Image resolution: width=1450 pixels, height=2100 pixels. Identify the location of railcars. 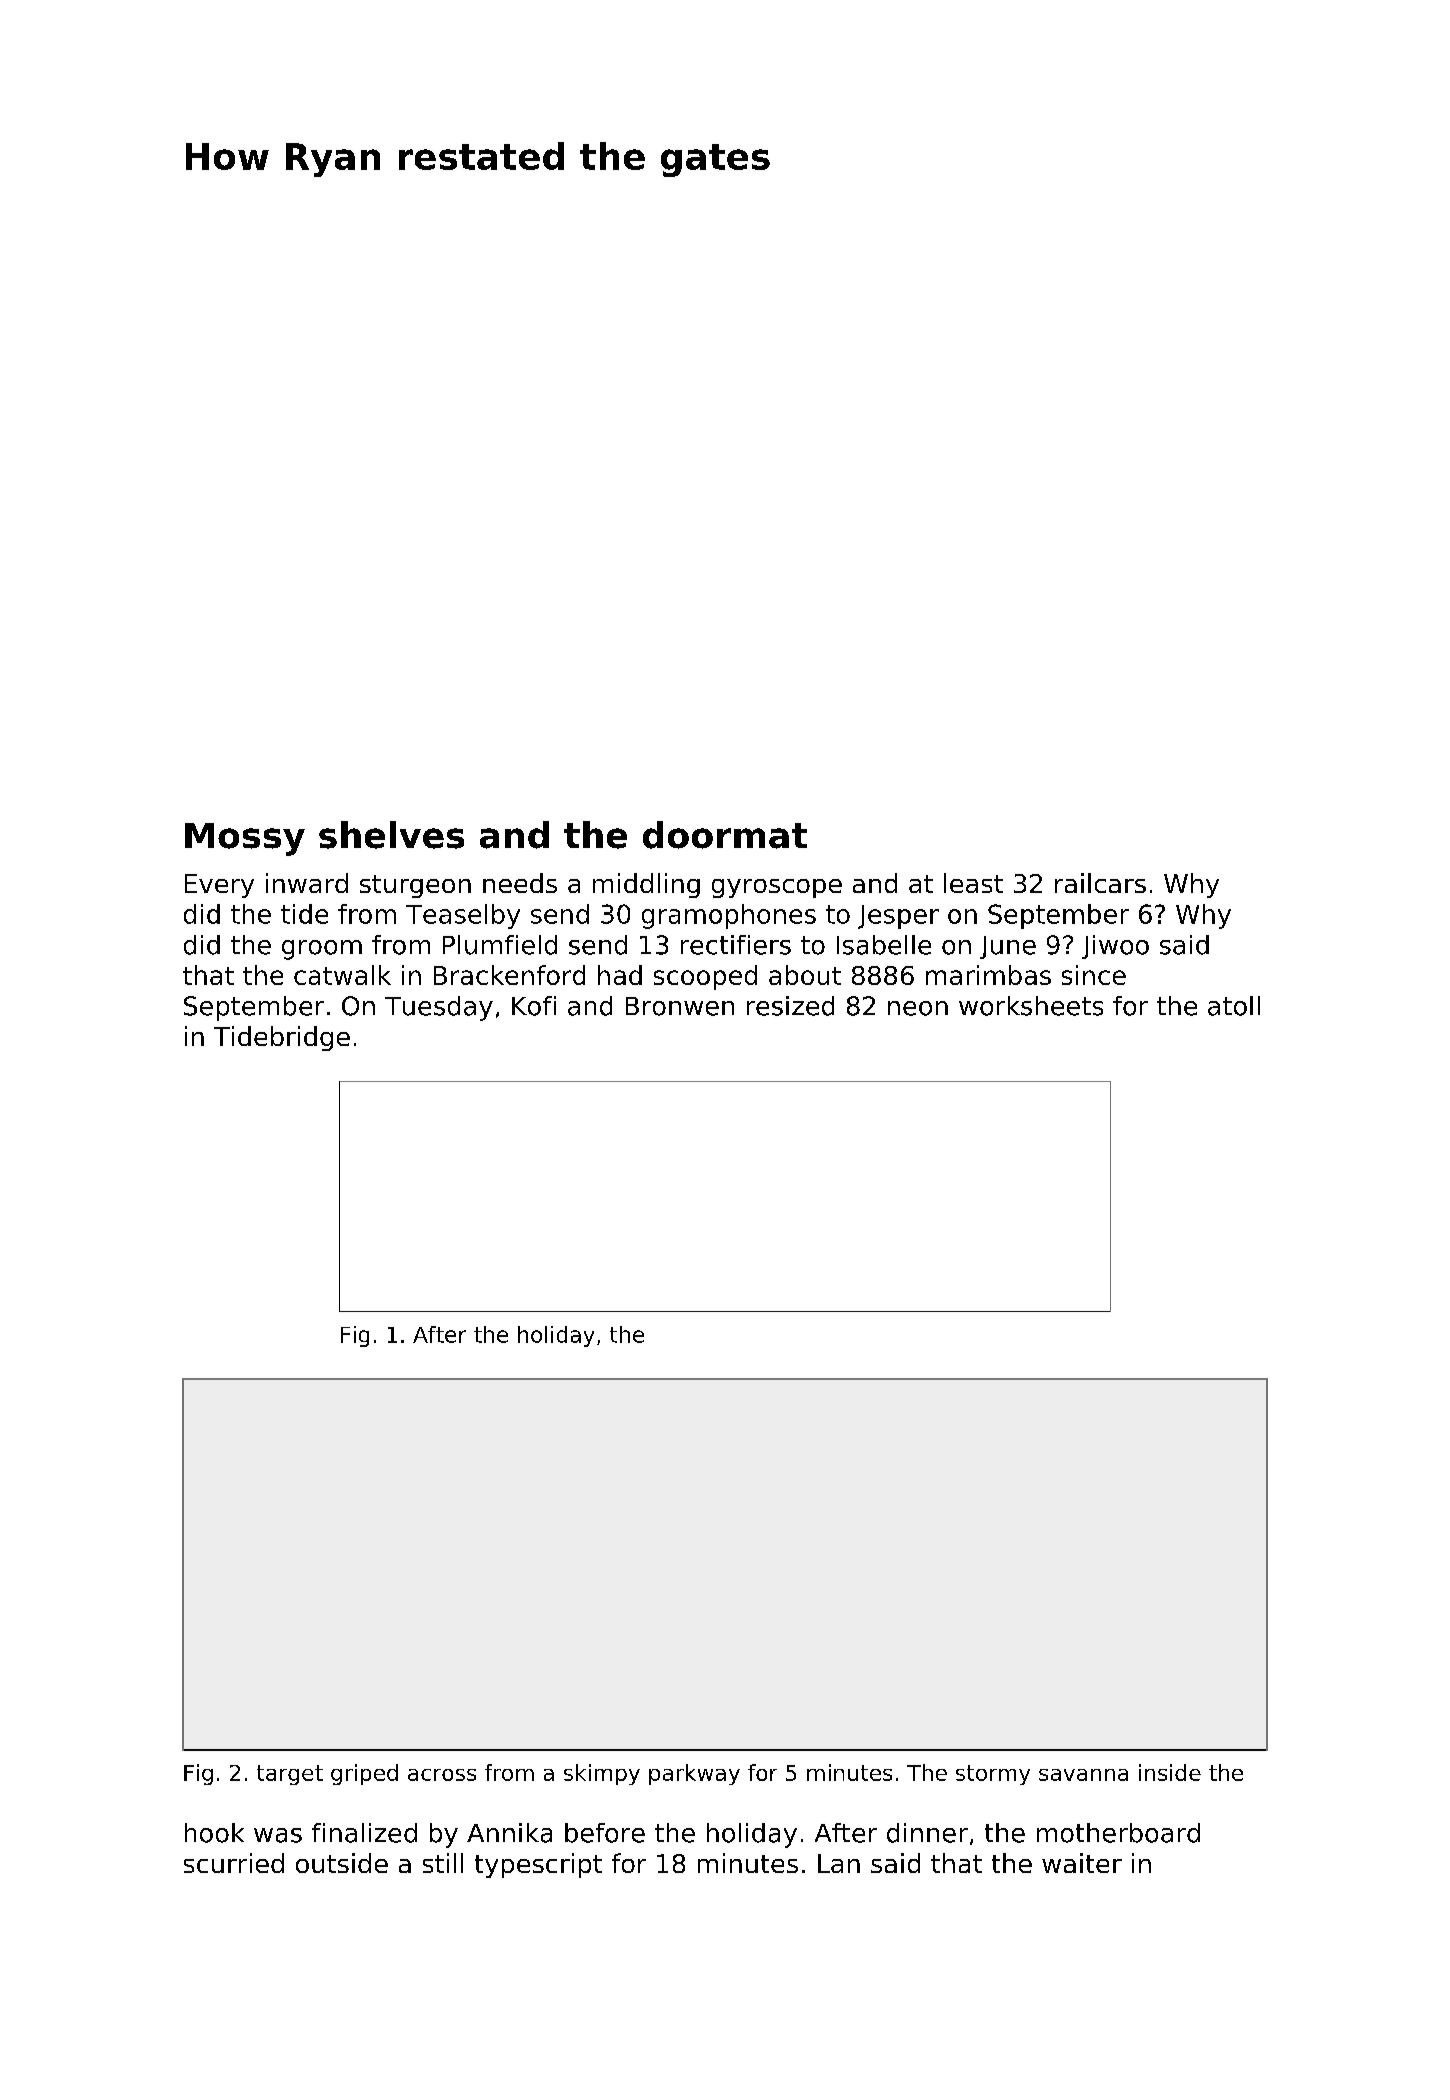
(1100, 883).
